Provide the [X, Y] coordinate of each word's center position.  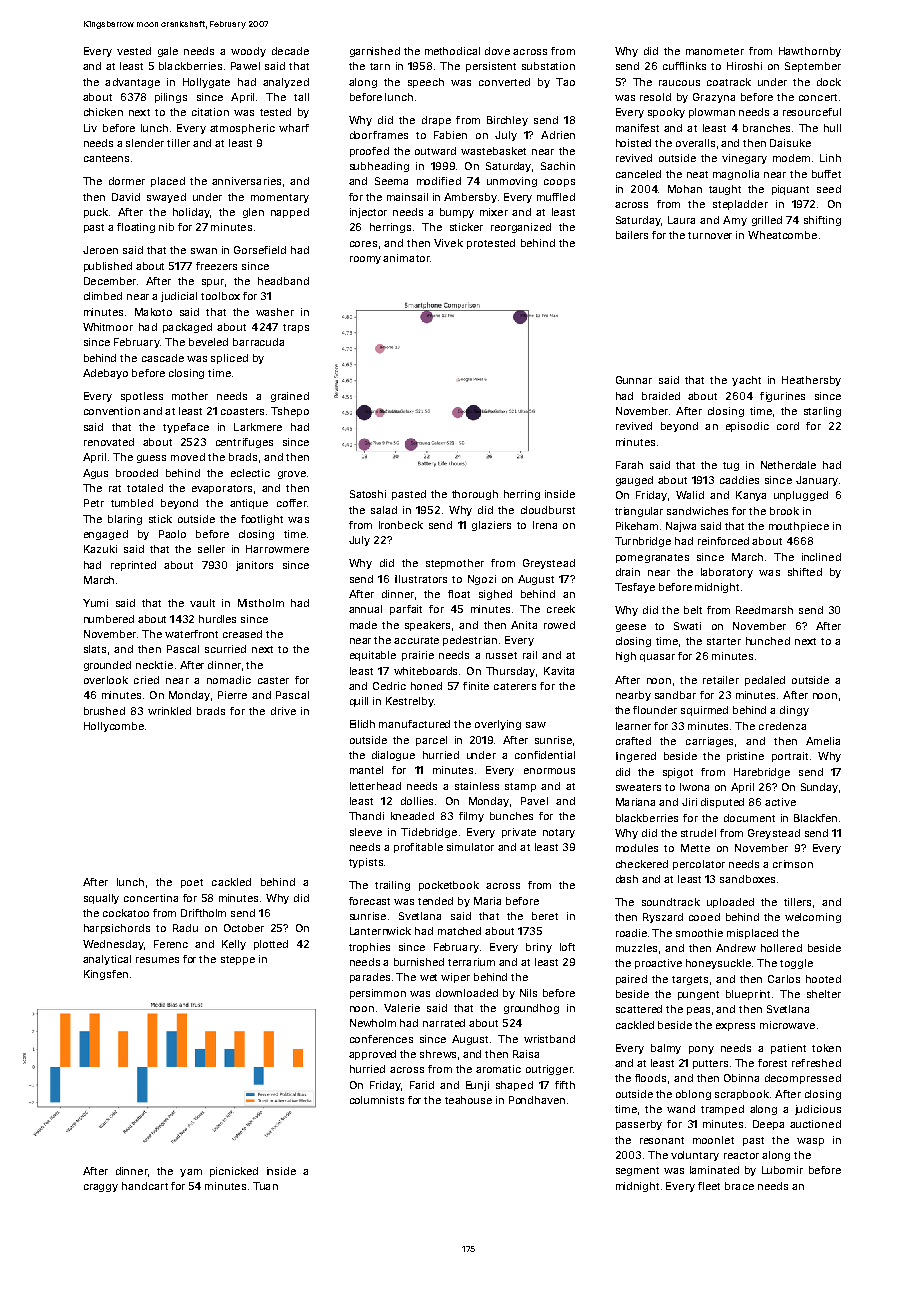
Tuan [265, 1186]
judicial [179, 297]
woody [248, 52]
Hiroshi [744, 66]
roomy [365, 260]
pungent [698, 995]
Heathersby [811, 381]
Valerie [402, 1008]
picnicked [234, 1172]
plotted [271, 945]
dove [497, 51]
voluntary [695, 1156]
